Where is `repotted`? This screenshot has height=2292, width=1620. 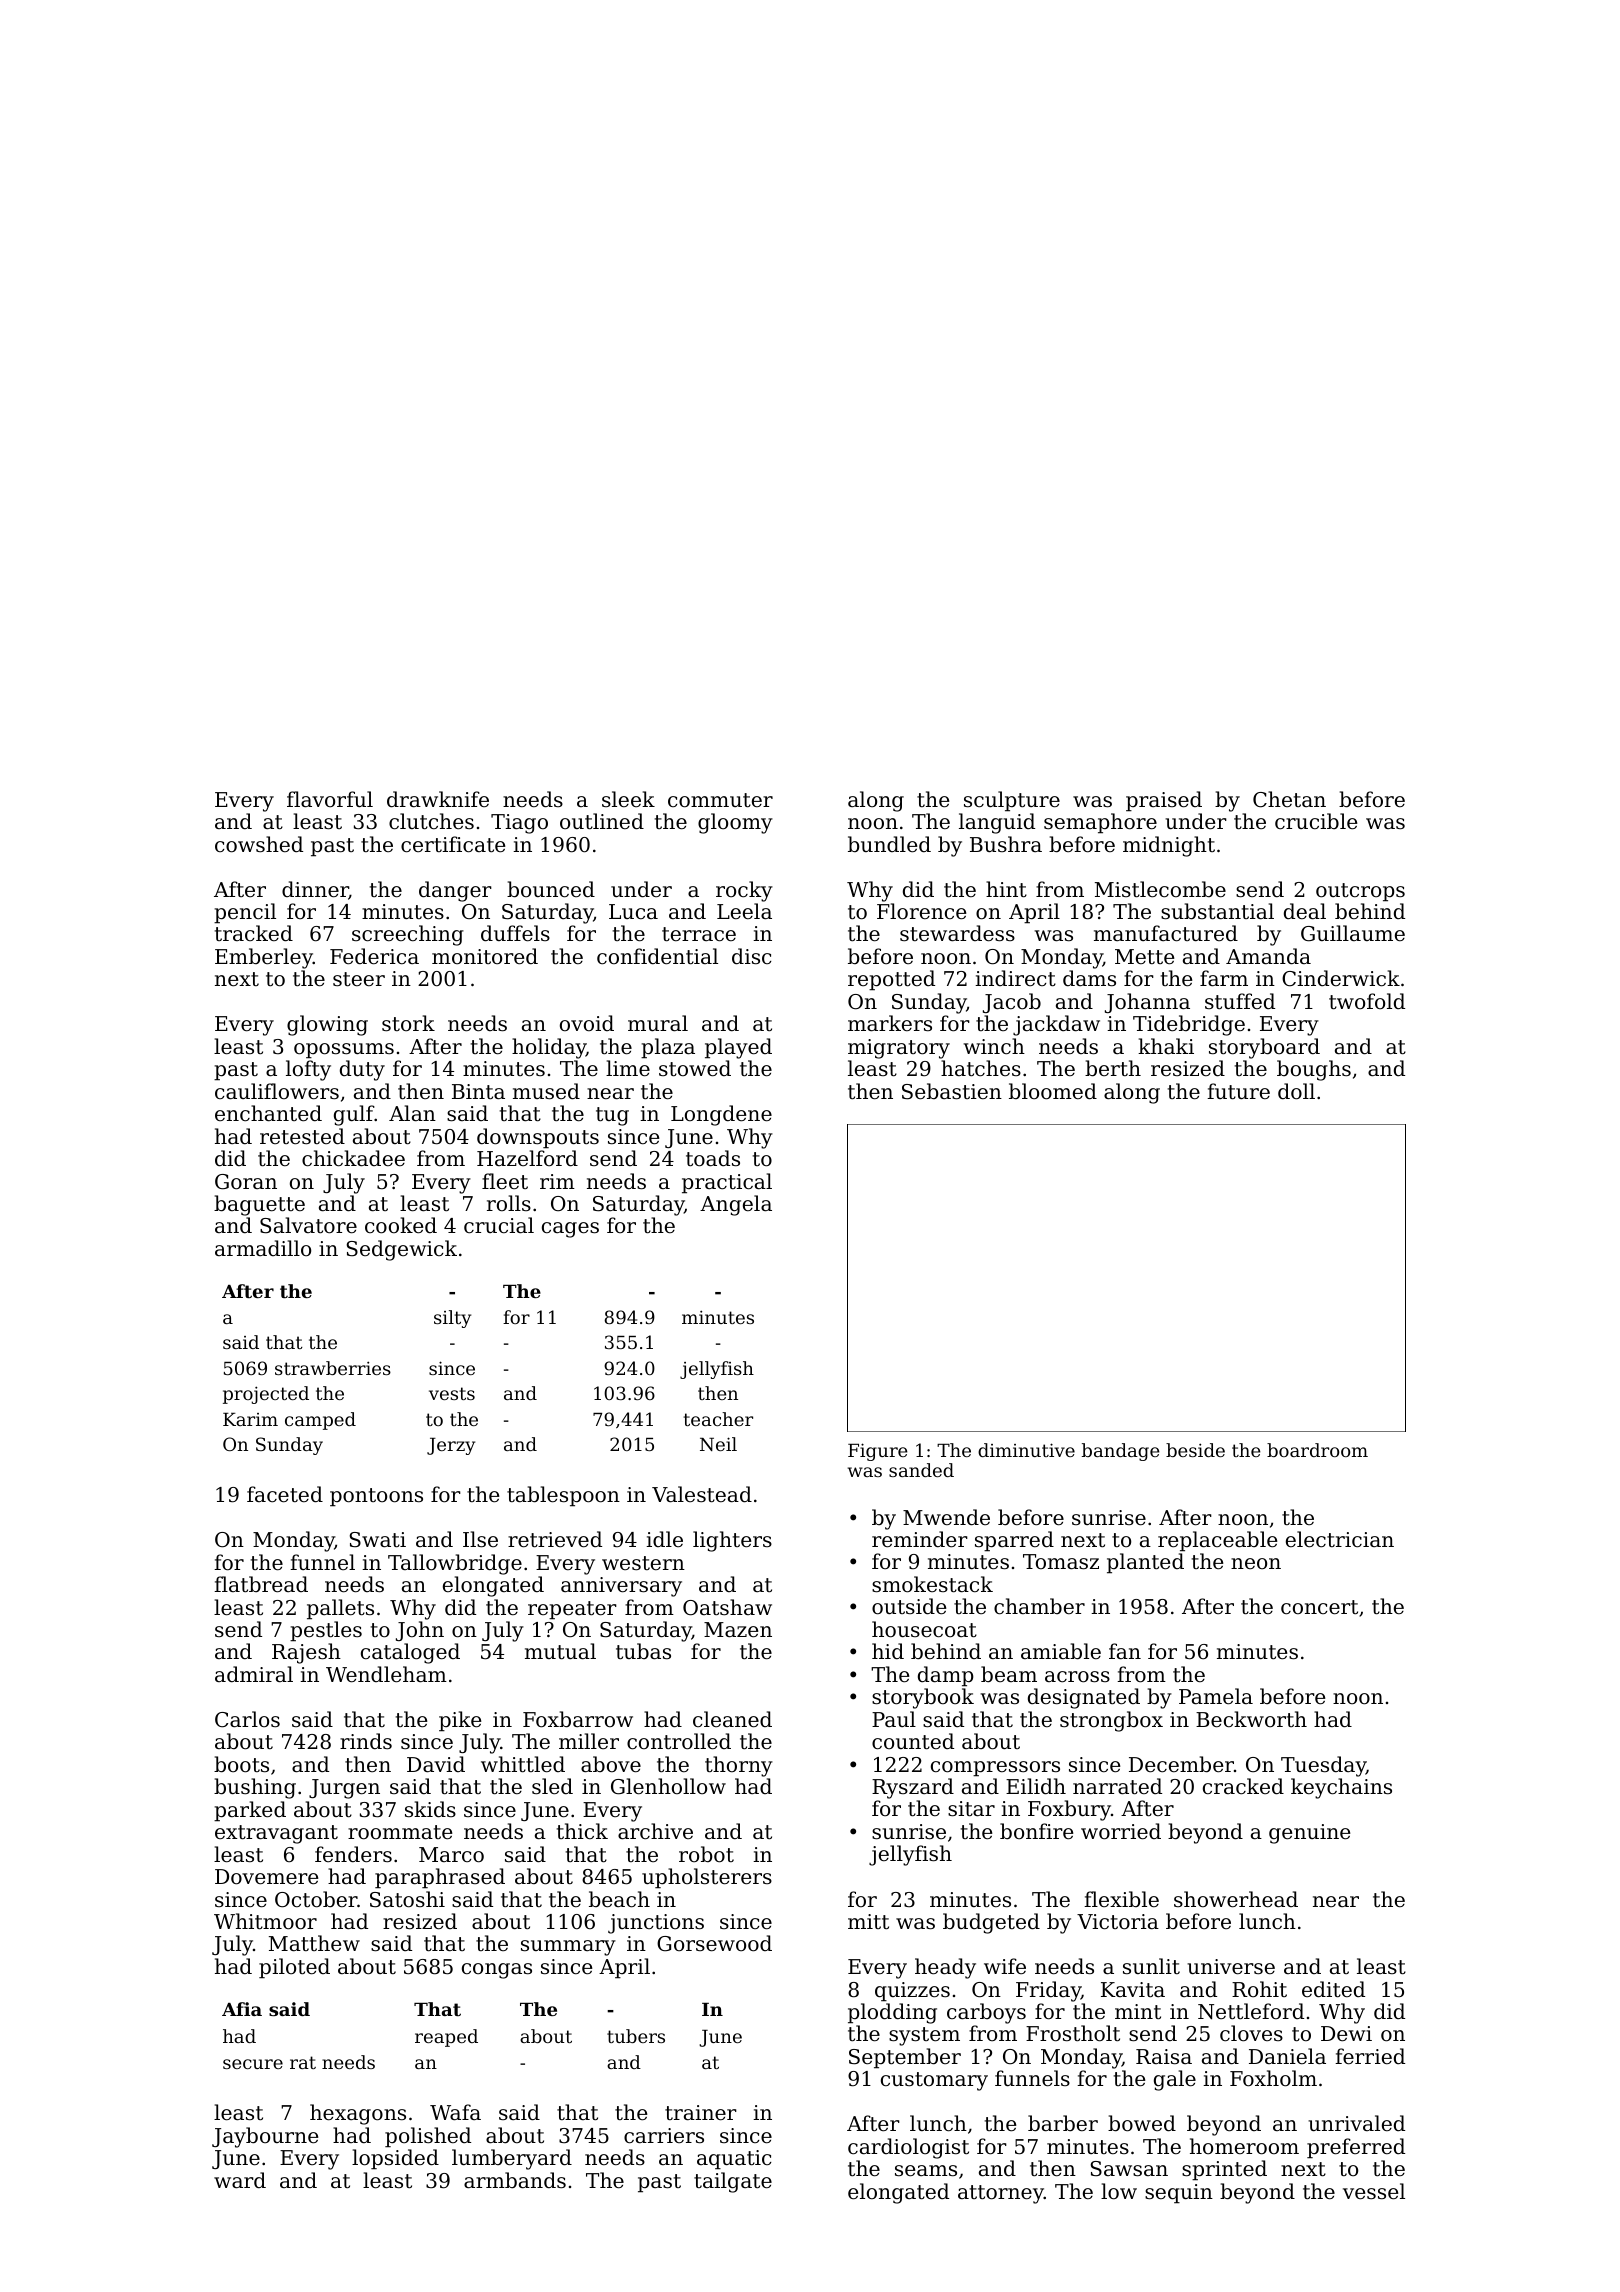 repotted is located at coordinates (891, 980).
